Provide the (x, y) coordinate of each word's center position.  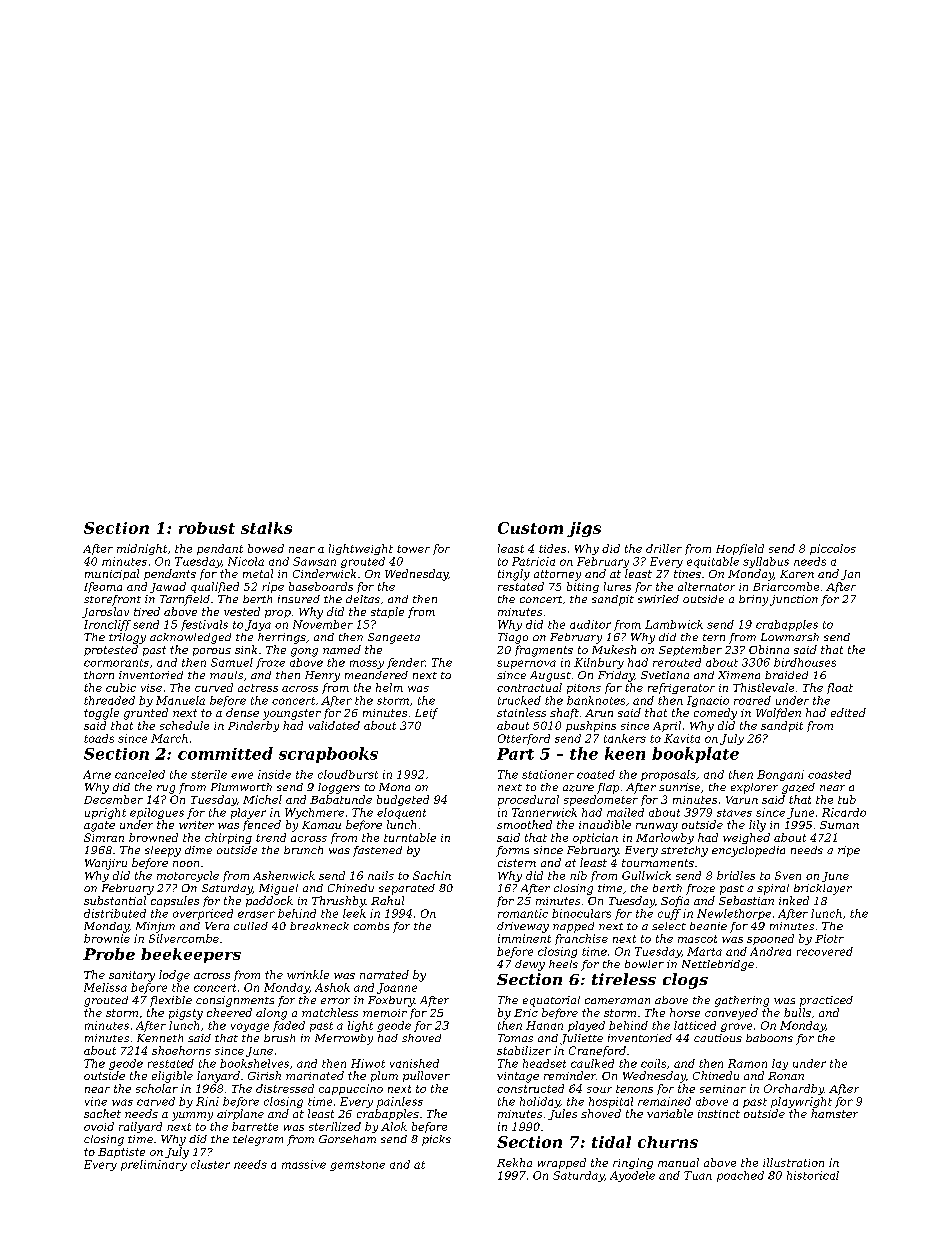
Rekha (514, 1162)
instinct (719, 1114)
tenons (634, 1089)
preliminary (154, 1165)
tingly (514, 575)
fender (406, 663)
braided (786, 675)
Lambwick (674, 624)
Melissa (105, 987)
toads (99, 738)
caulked (592, 1063)
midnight (142, 549)
